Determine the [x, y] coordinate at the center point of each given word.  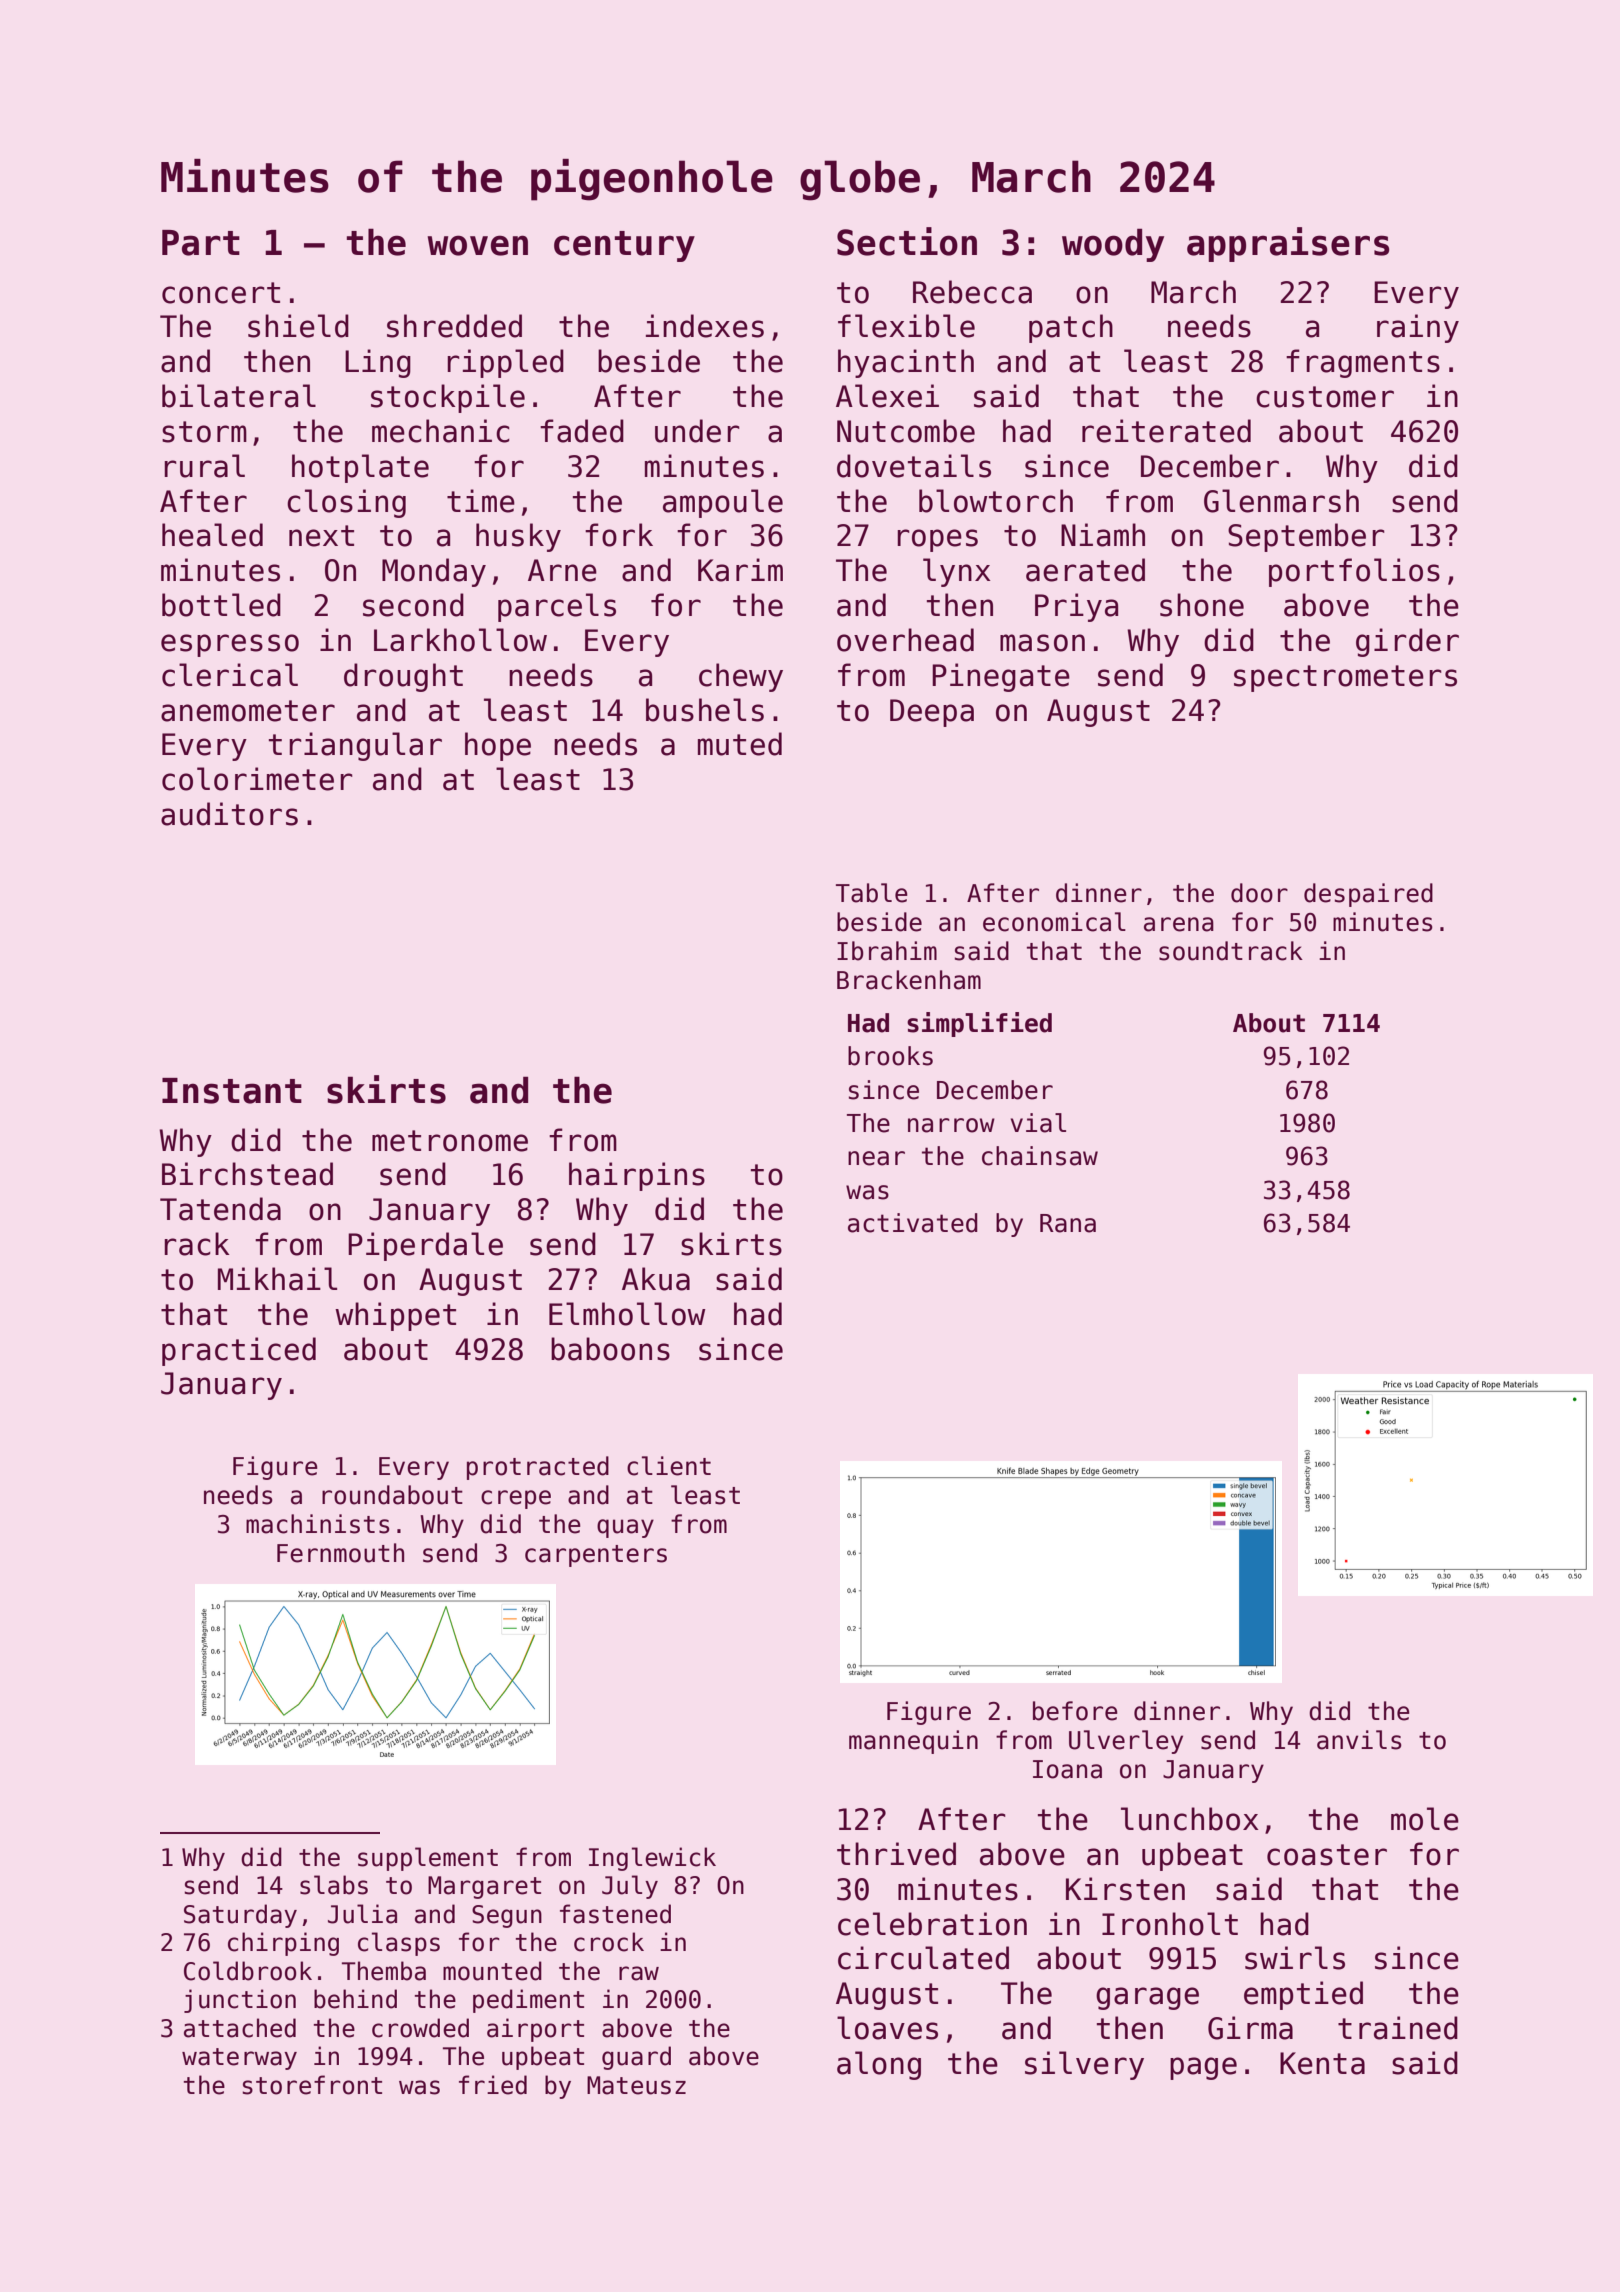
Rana [1068, 1223]
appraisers [1288, 244]
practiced [239, 1351]
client [669, 1466]
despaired [1368, 895]
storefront [312, 2085]
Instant [232, 1091]
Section [907, 241]
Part [201, 243]
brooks [890, 1056]
